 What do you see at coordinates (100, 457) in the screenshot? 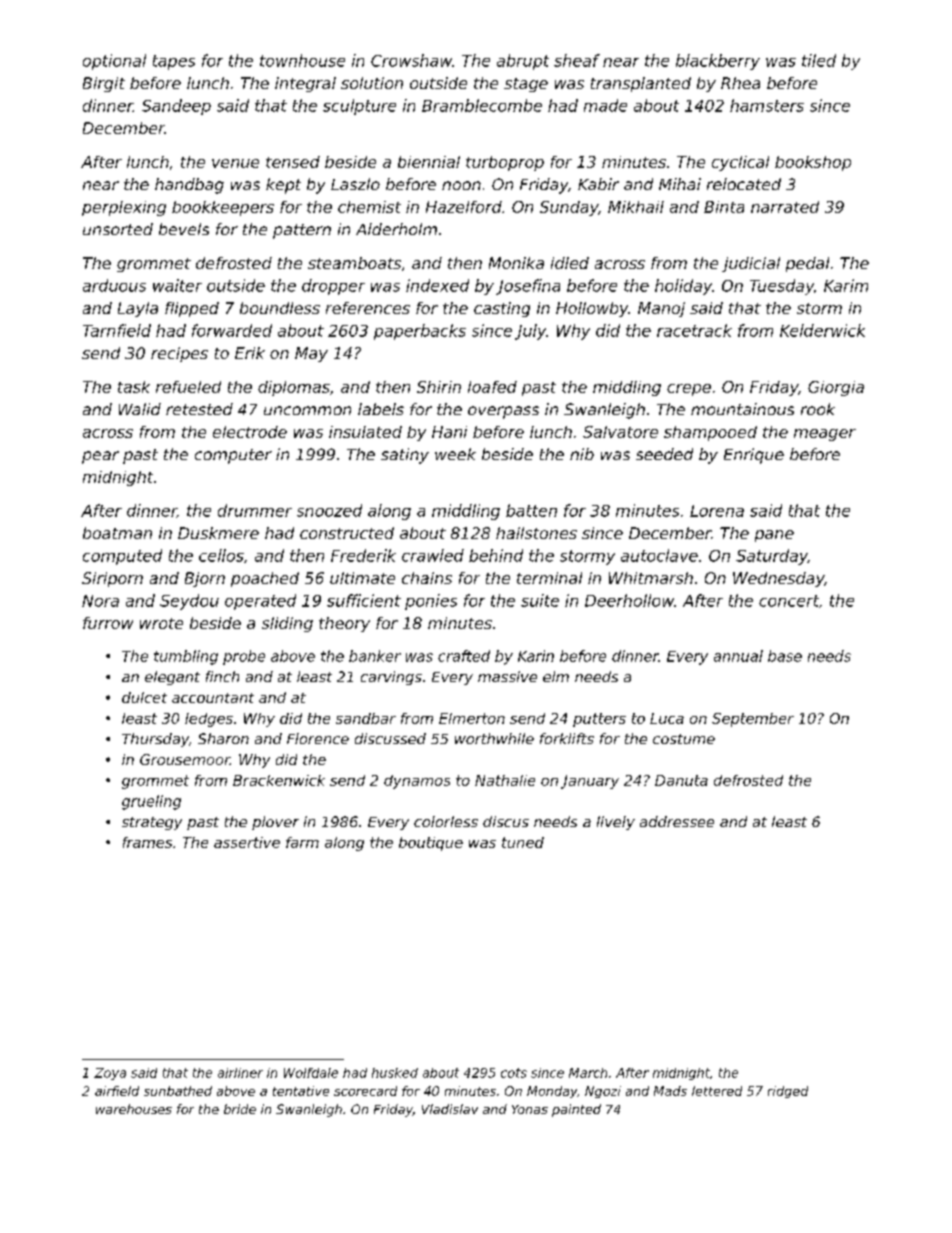
I see `pear` at bounding box center [100, 457].
